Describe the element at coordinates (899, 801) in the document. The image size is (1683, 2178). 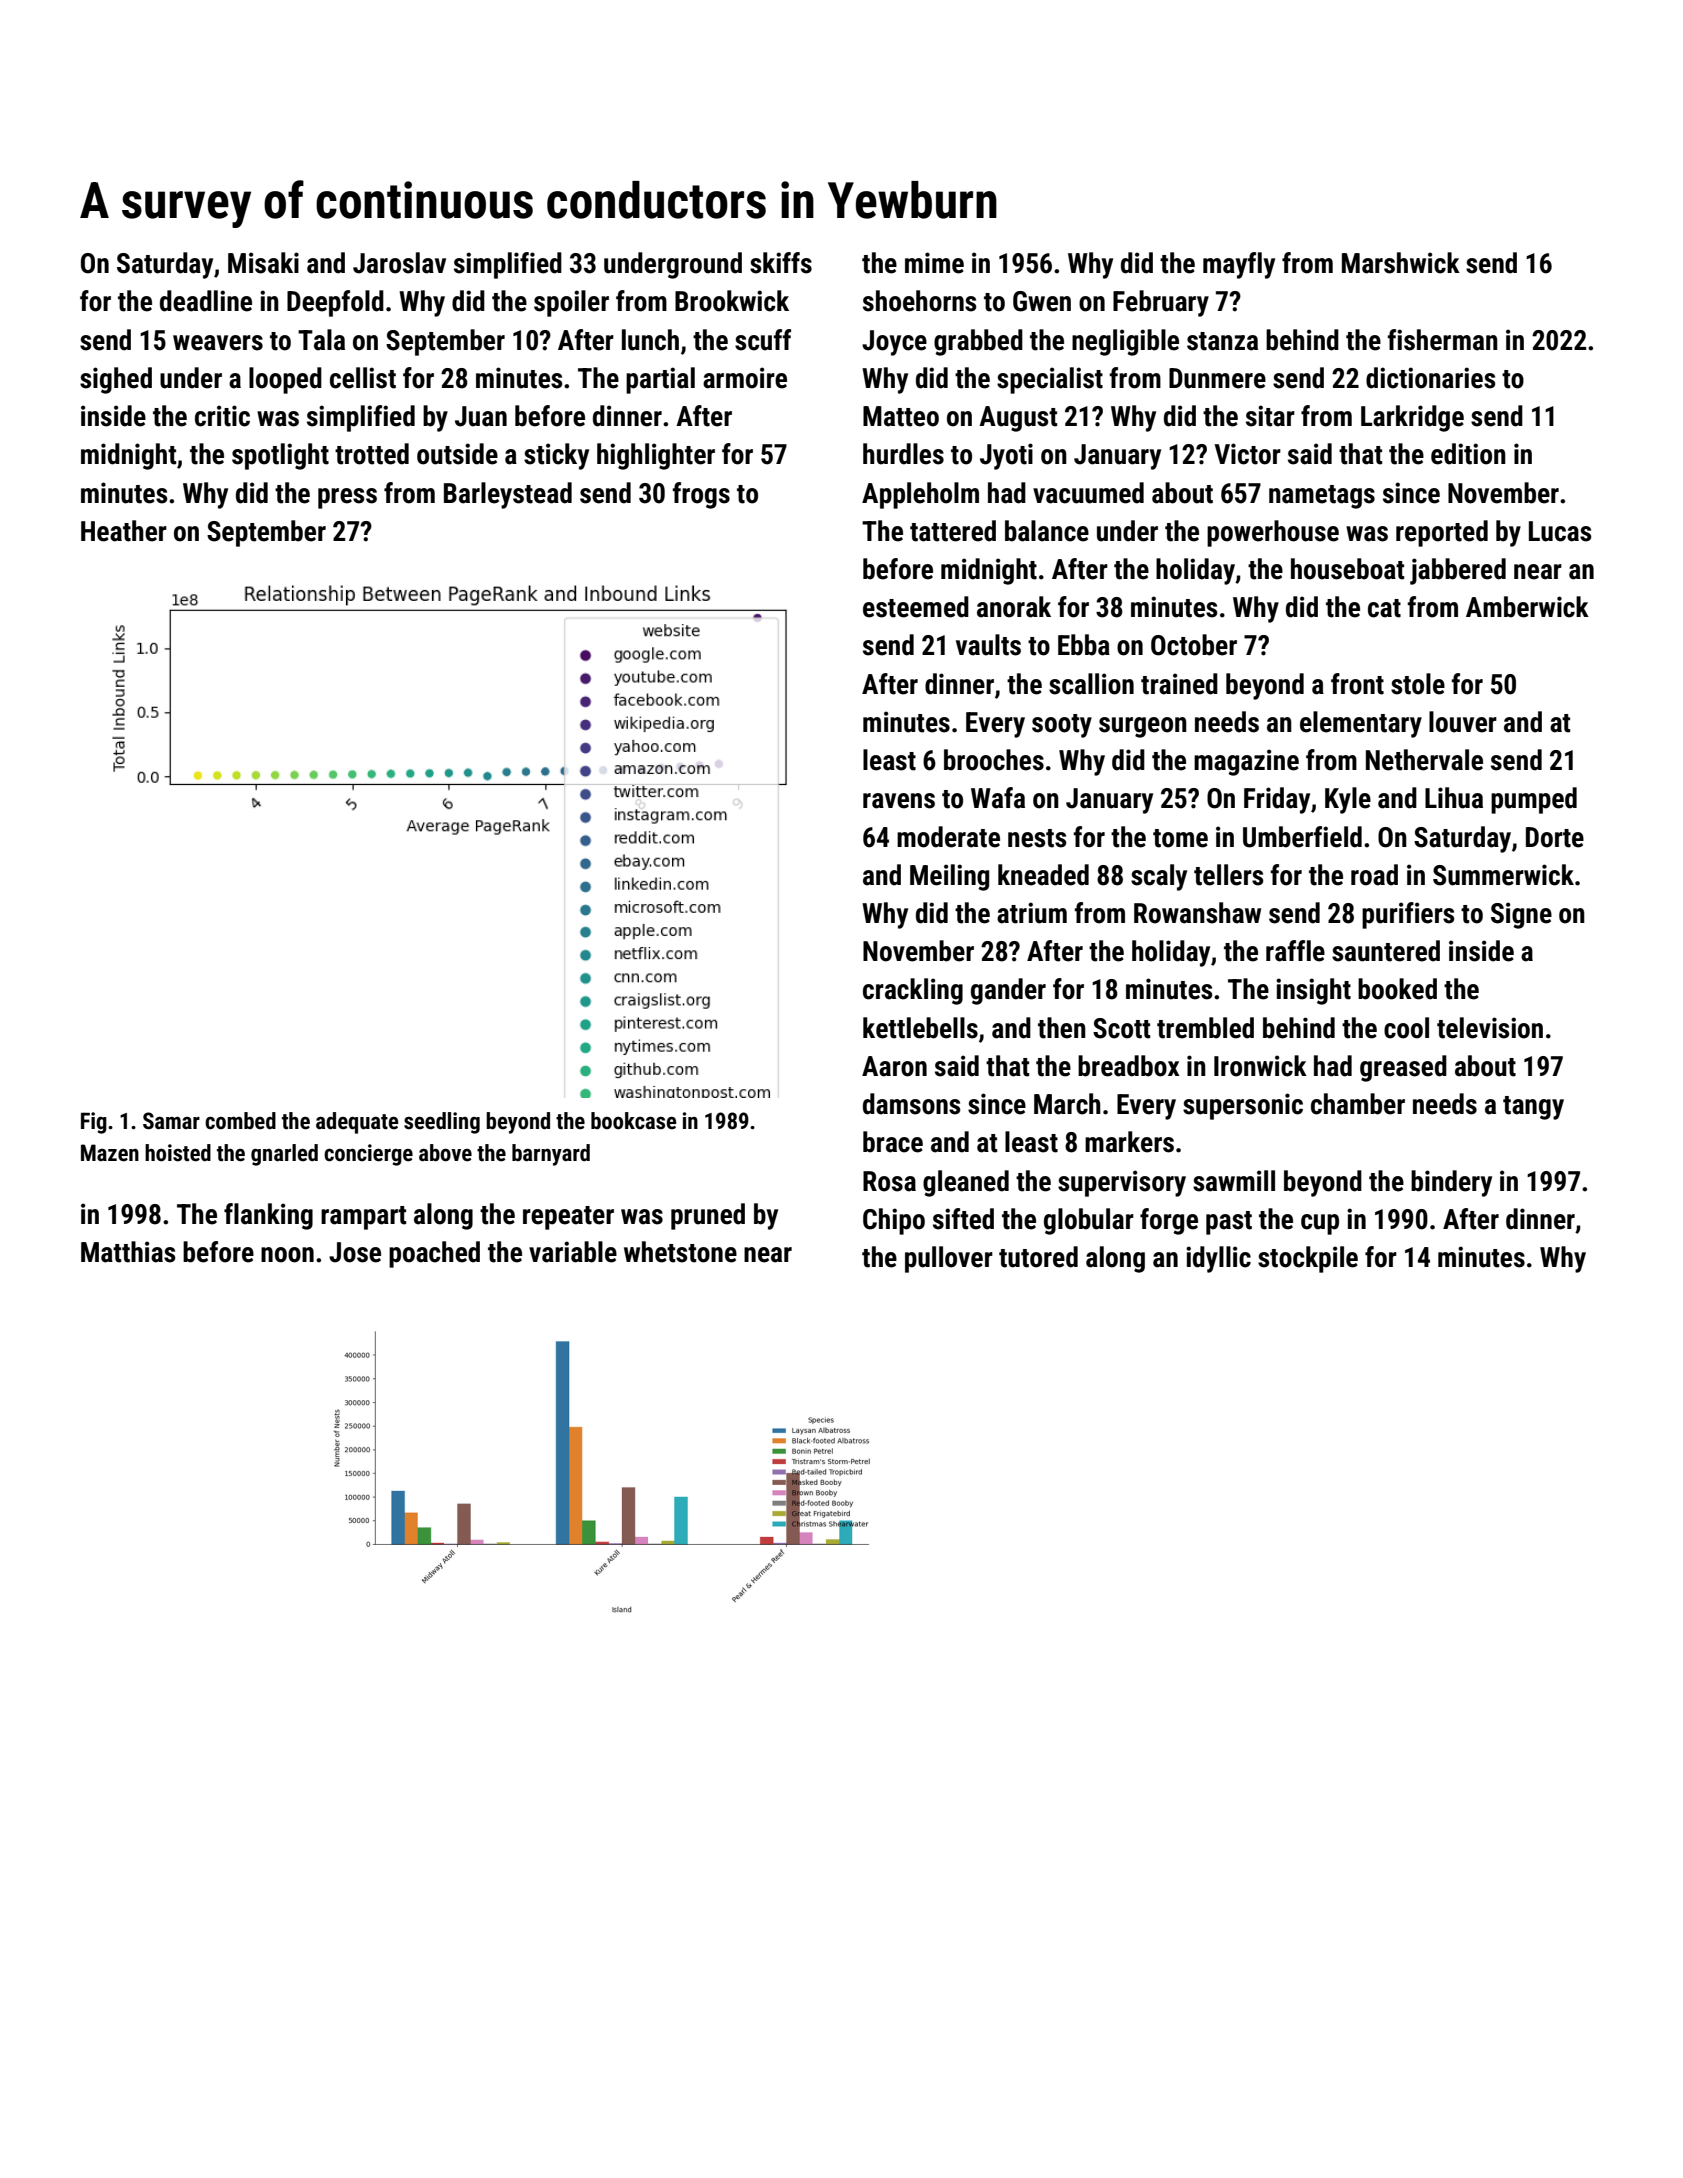
I see `ravens` at that location.
